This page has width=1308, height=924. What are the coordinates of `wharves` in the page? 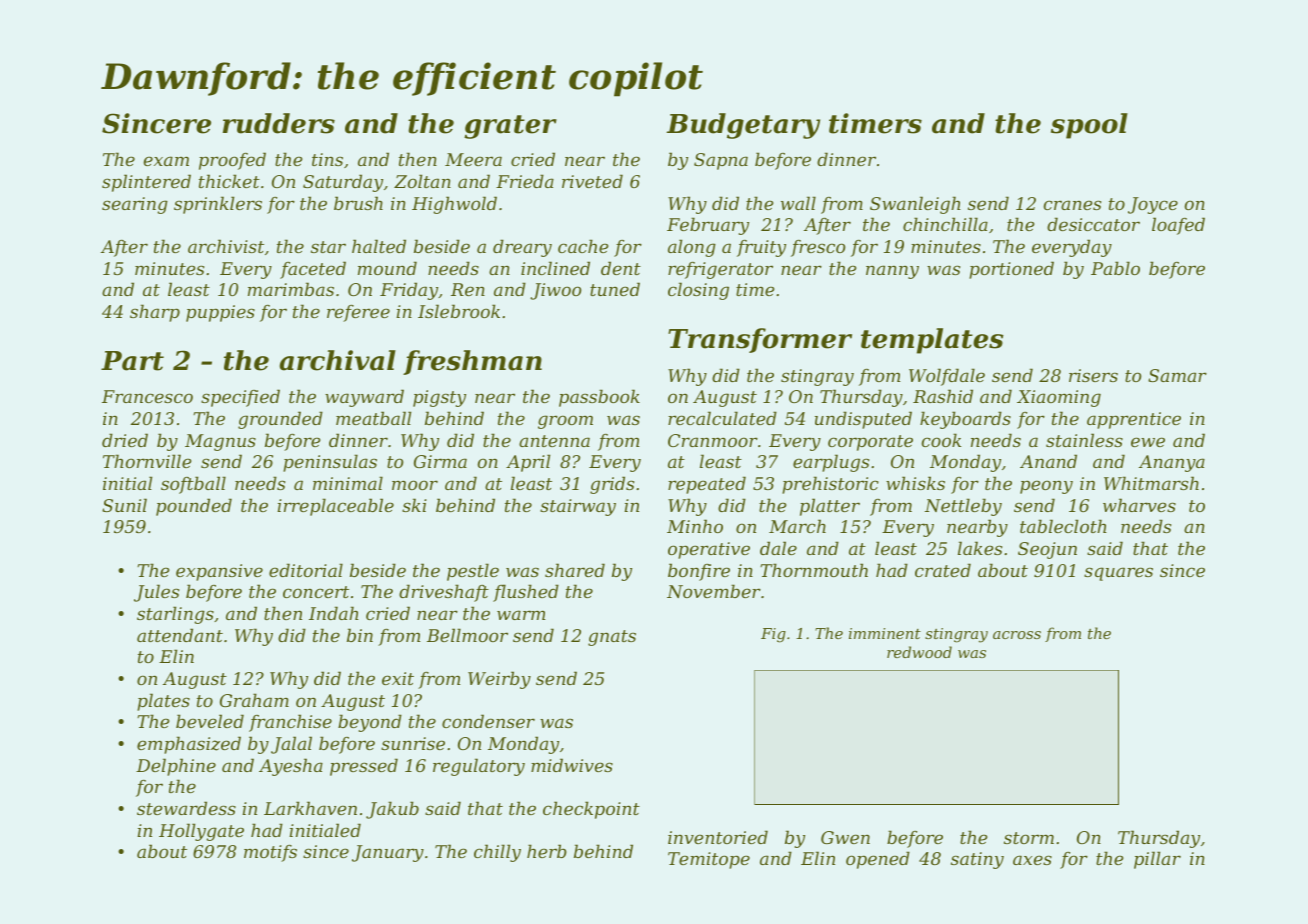 It's located at (1139, 505).
